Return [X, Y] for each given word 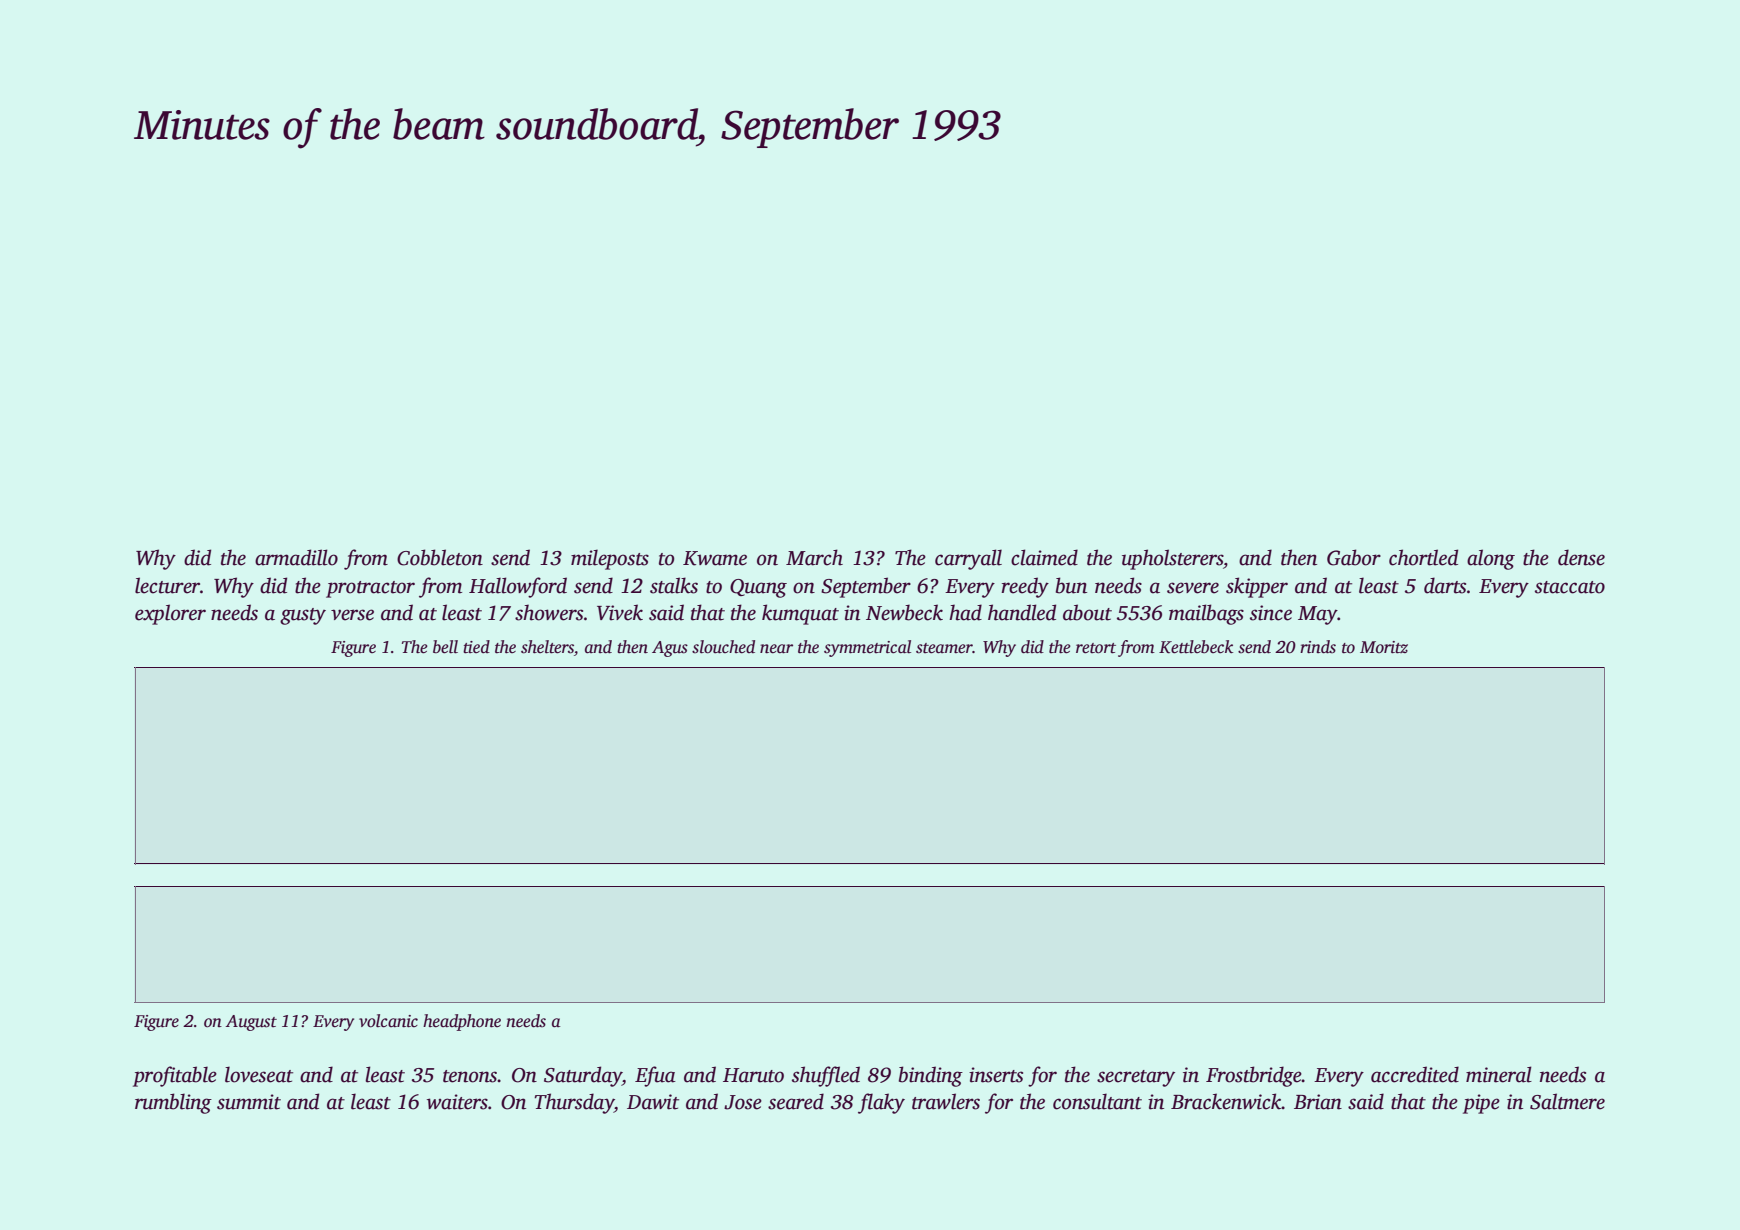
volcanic [388, 1021]
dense [1581, 557]
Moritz [1384, 647]
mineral [1499, 1074]
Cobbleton [440, 557]
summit [249, 1102]
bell [445, 647]
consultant [1097, 1101]
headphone [462, 1022]
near [776, 649]
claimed [1044, 557]
